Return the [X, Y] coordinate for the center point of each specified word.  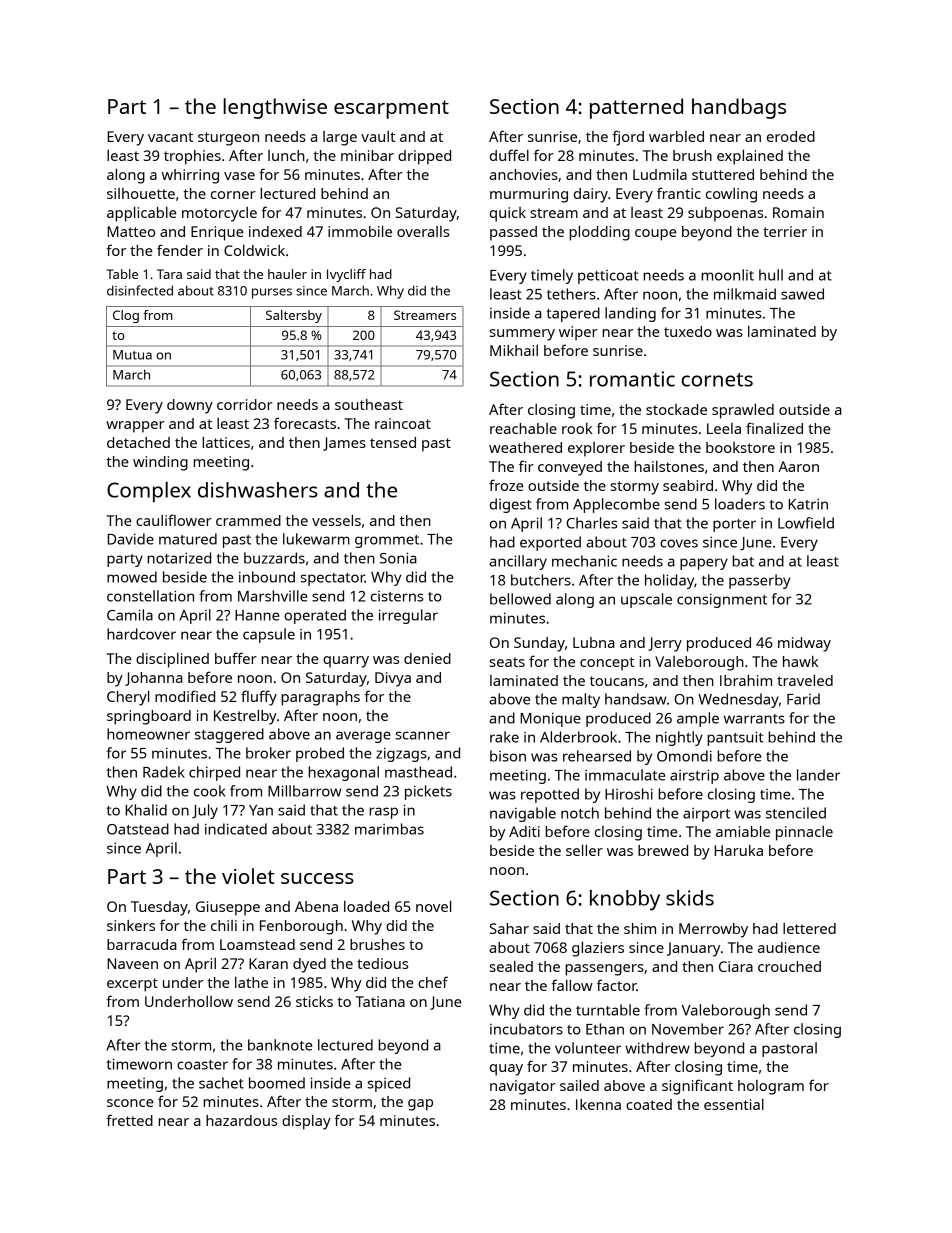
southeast [369, 404]
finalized [774, 428]
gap [420, 1105]
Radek [164, 772]
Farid [803, 699]
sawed [802, 294]
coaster [202, 1065]
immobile [360, 231]
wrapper [135, 427]
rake [504, 737]
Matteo [131, 231]
